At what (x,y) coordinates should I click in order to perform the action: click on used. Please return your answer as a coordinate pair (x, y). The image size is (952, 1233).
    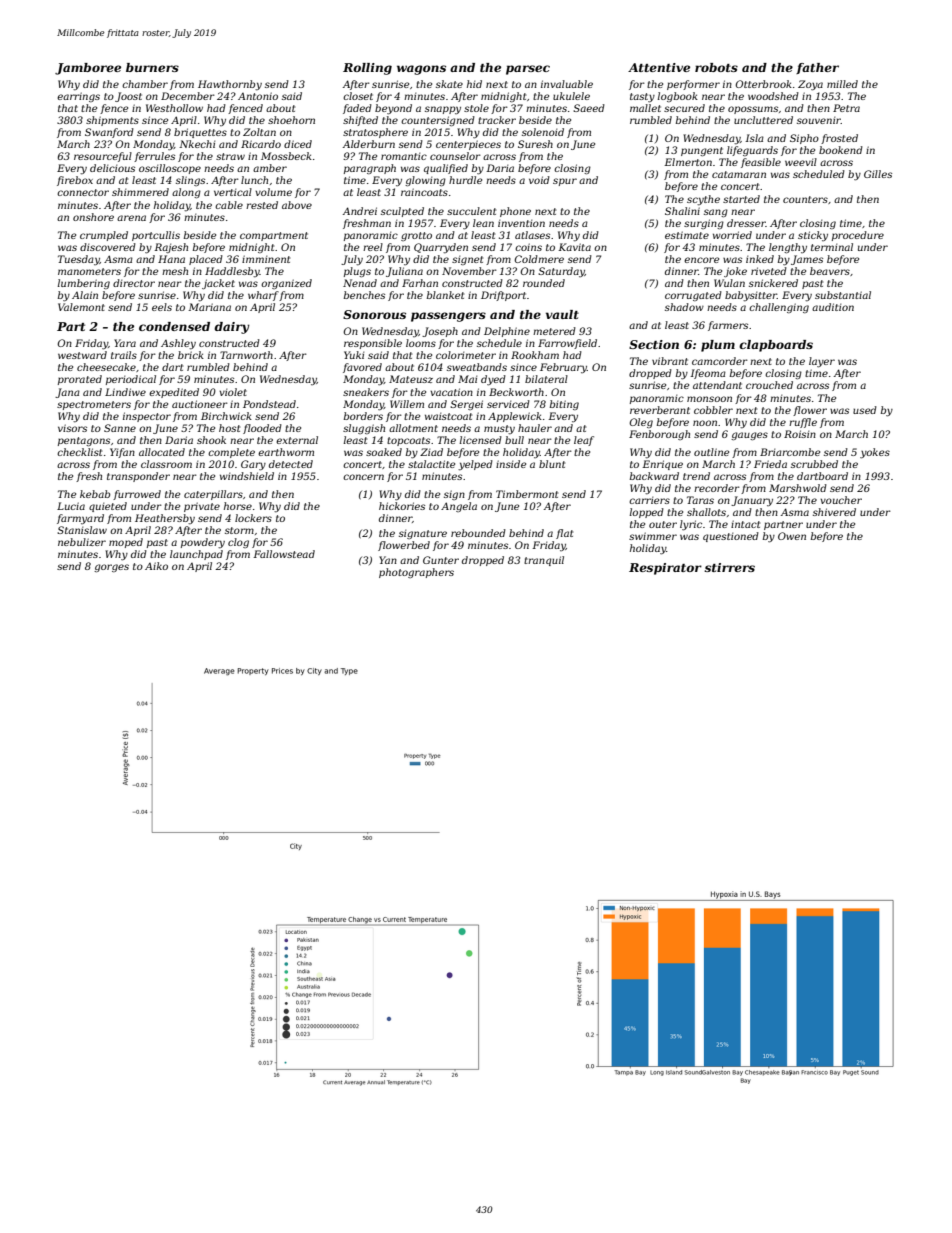
    Looking at the image, I should click on (865, 410).
